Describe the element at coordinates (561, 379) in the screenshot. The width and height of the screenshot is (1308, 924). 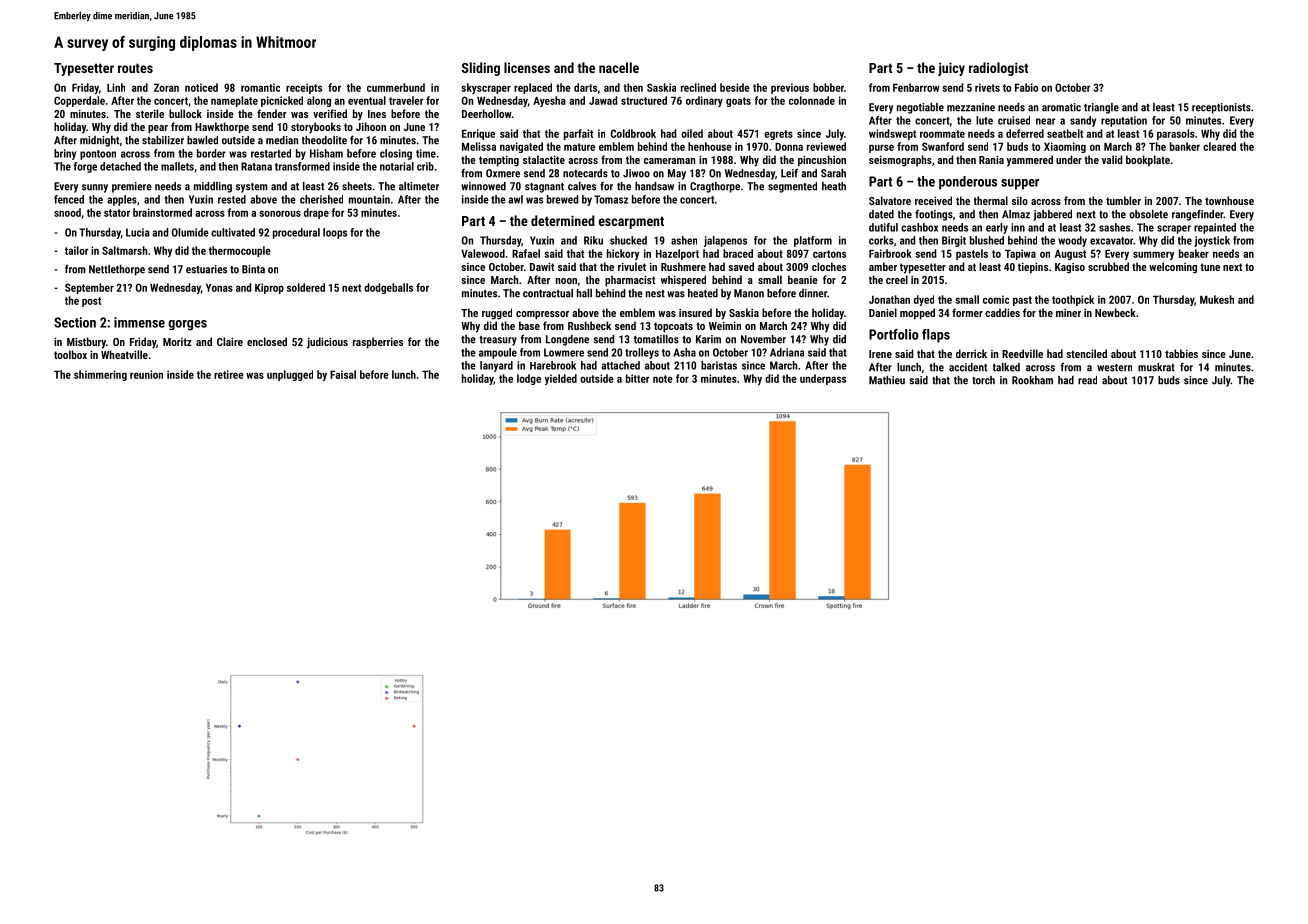
I see `yielded` at that location.
